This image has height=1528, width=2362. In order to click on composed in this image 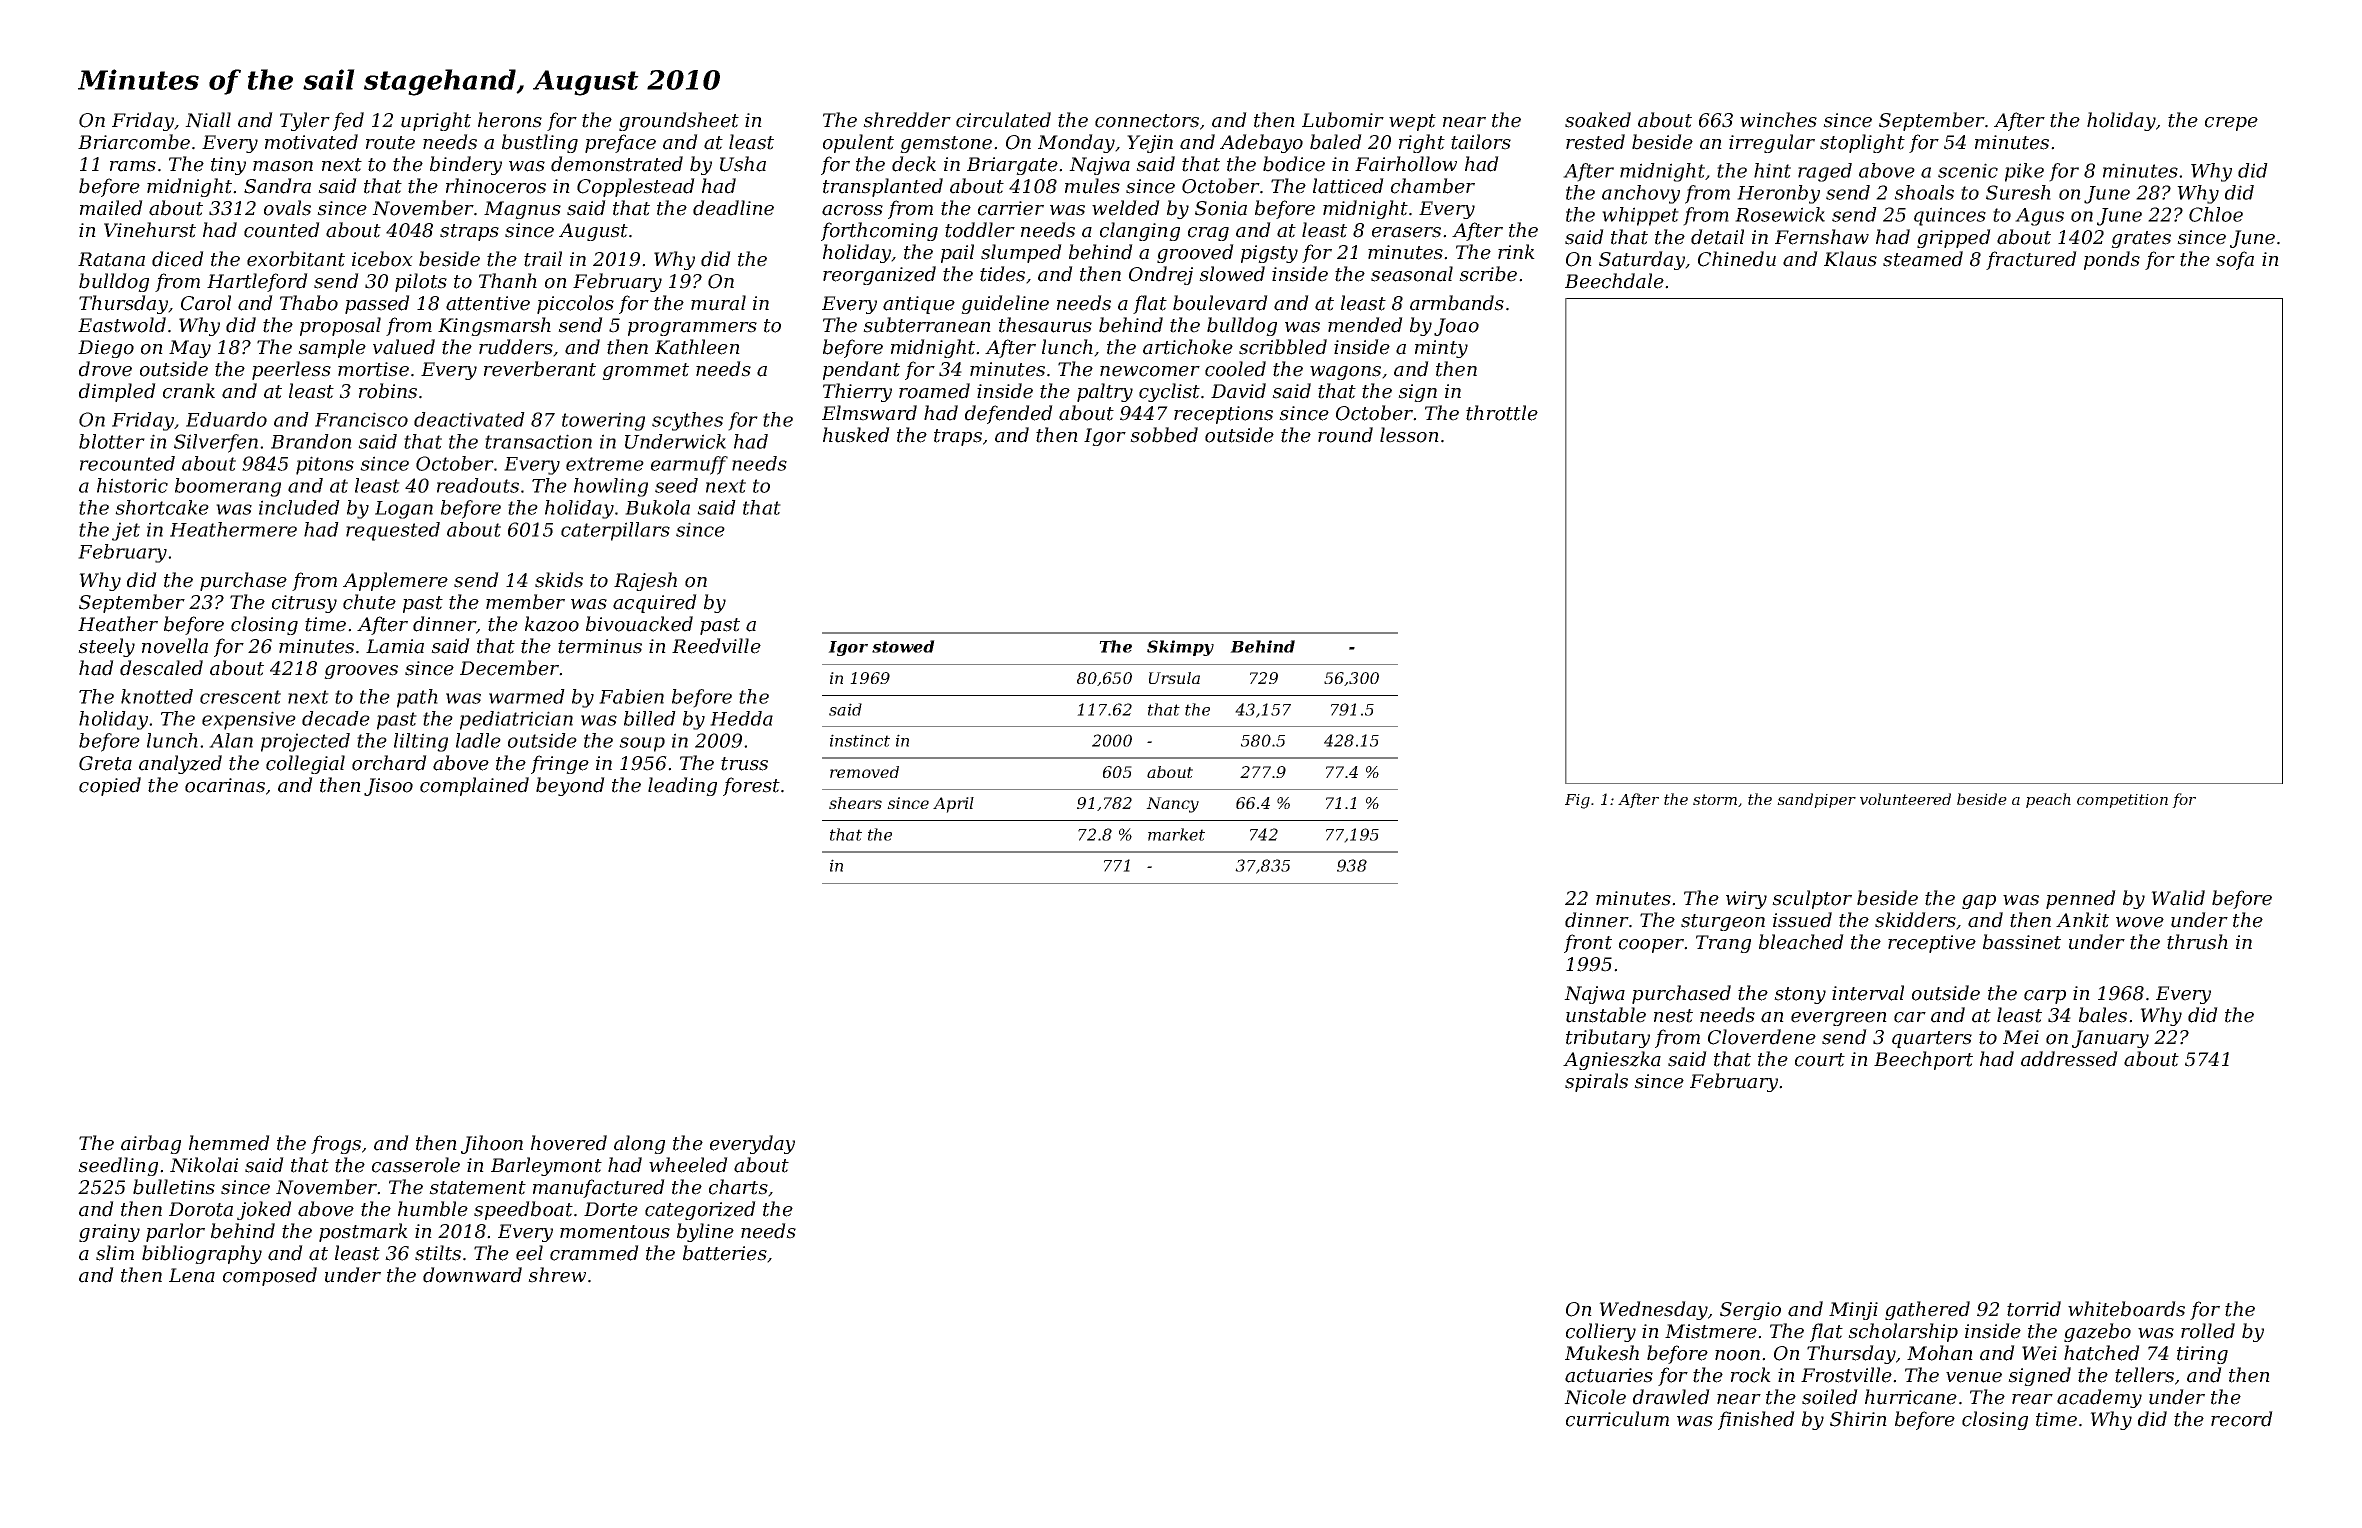, I will do `click(270, 1276)`.
